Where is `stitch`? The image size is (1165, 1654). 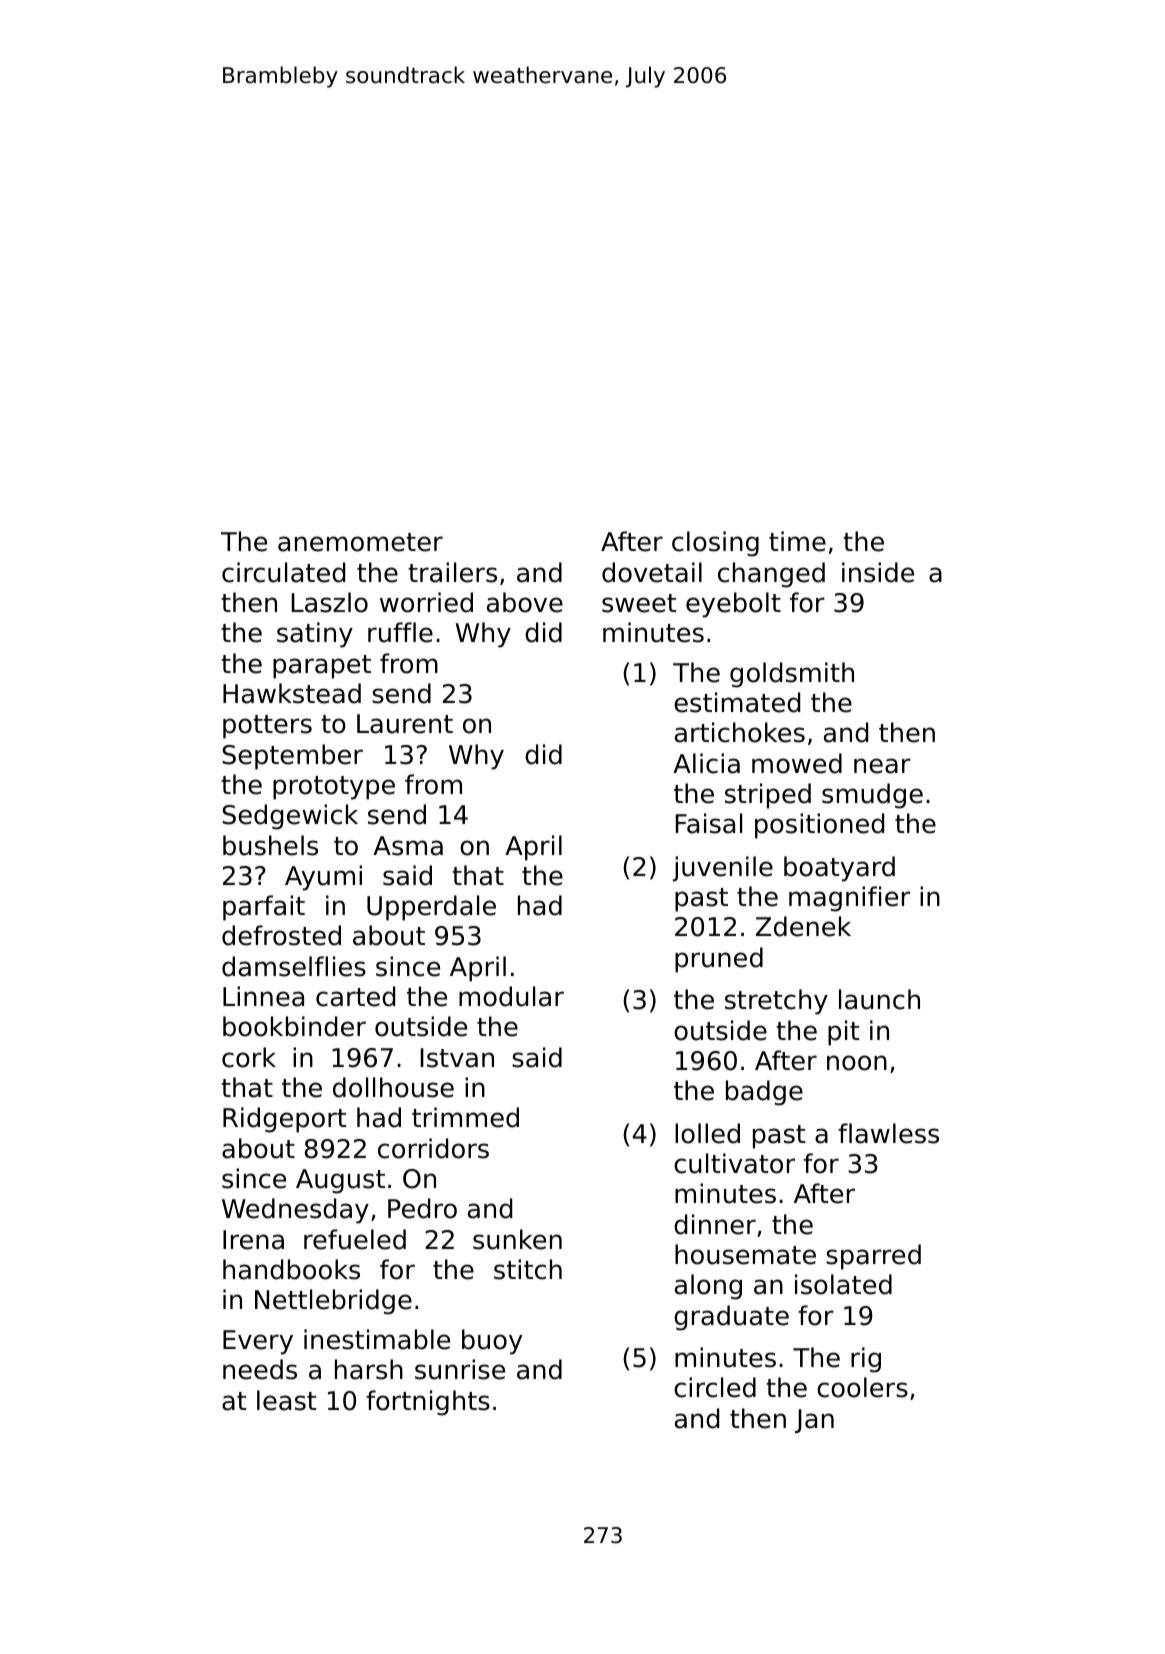
stitch is located at coordinates (528, 1269).
